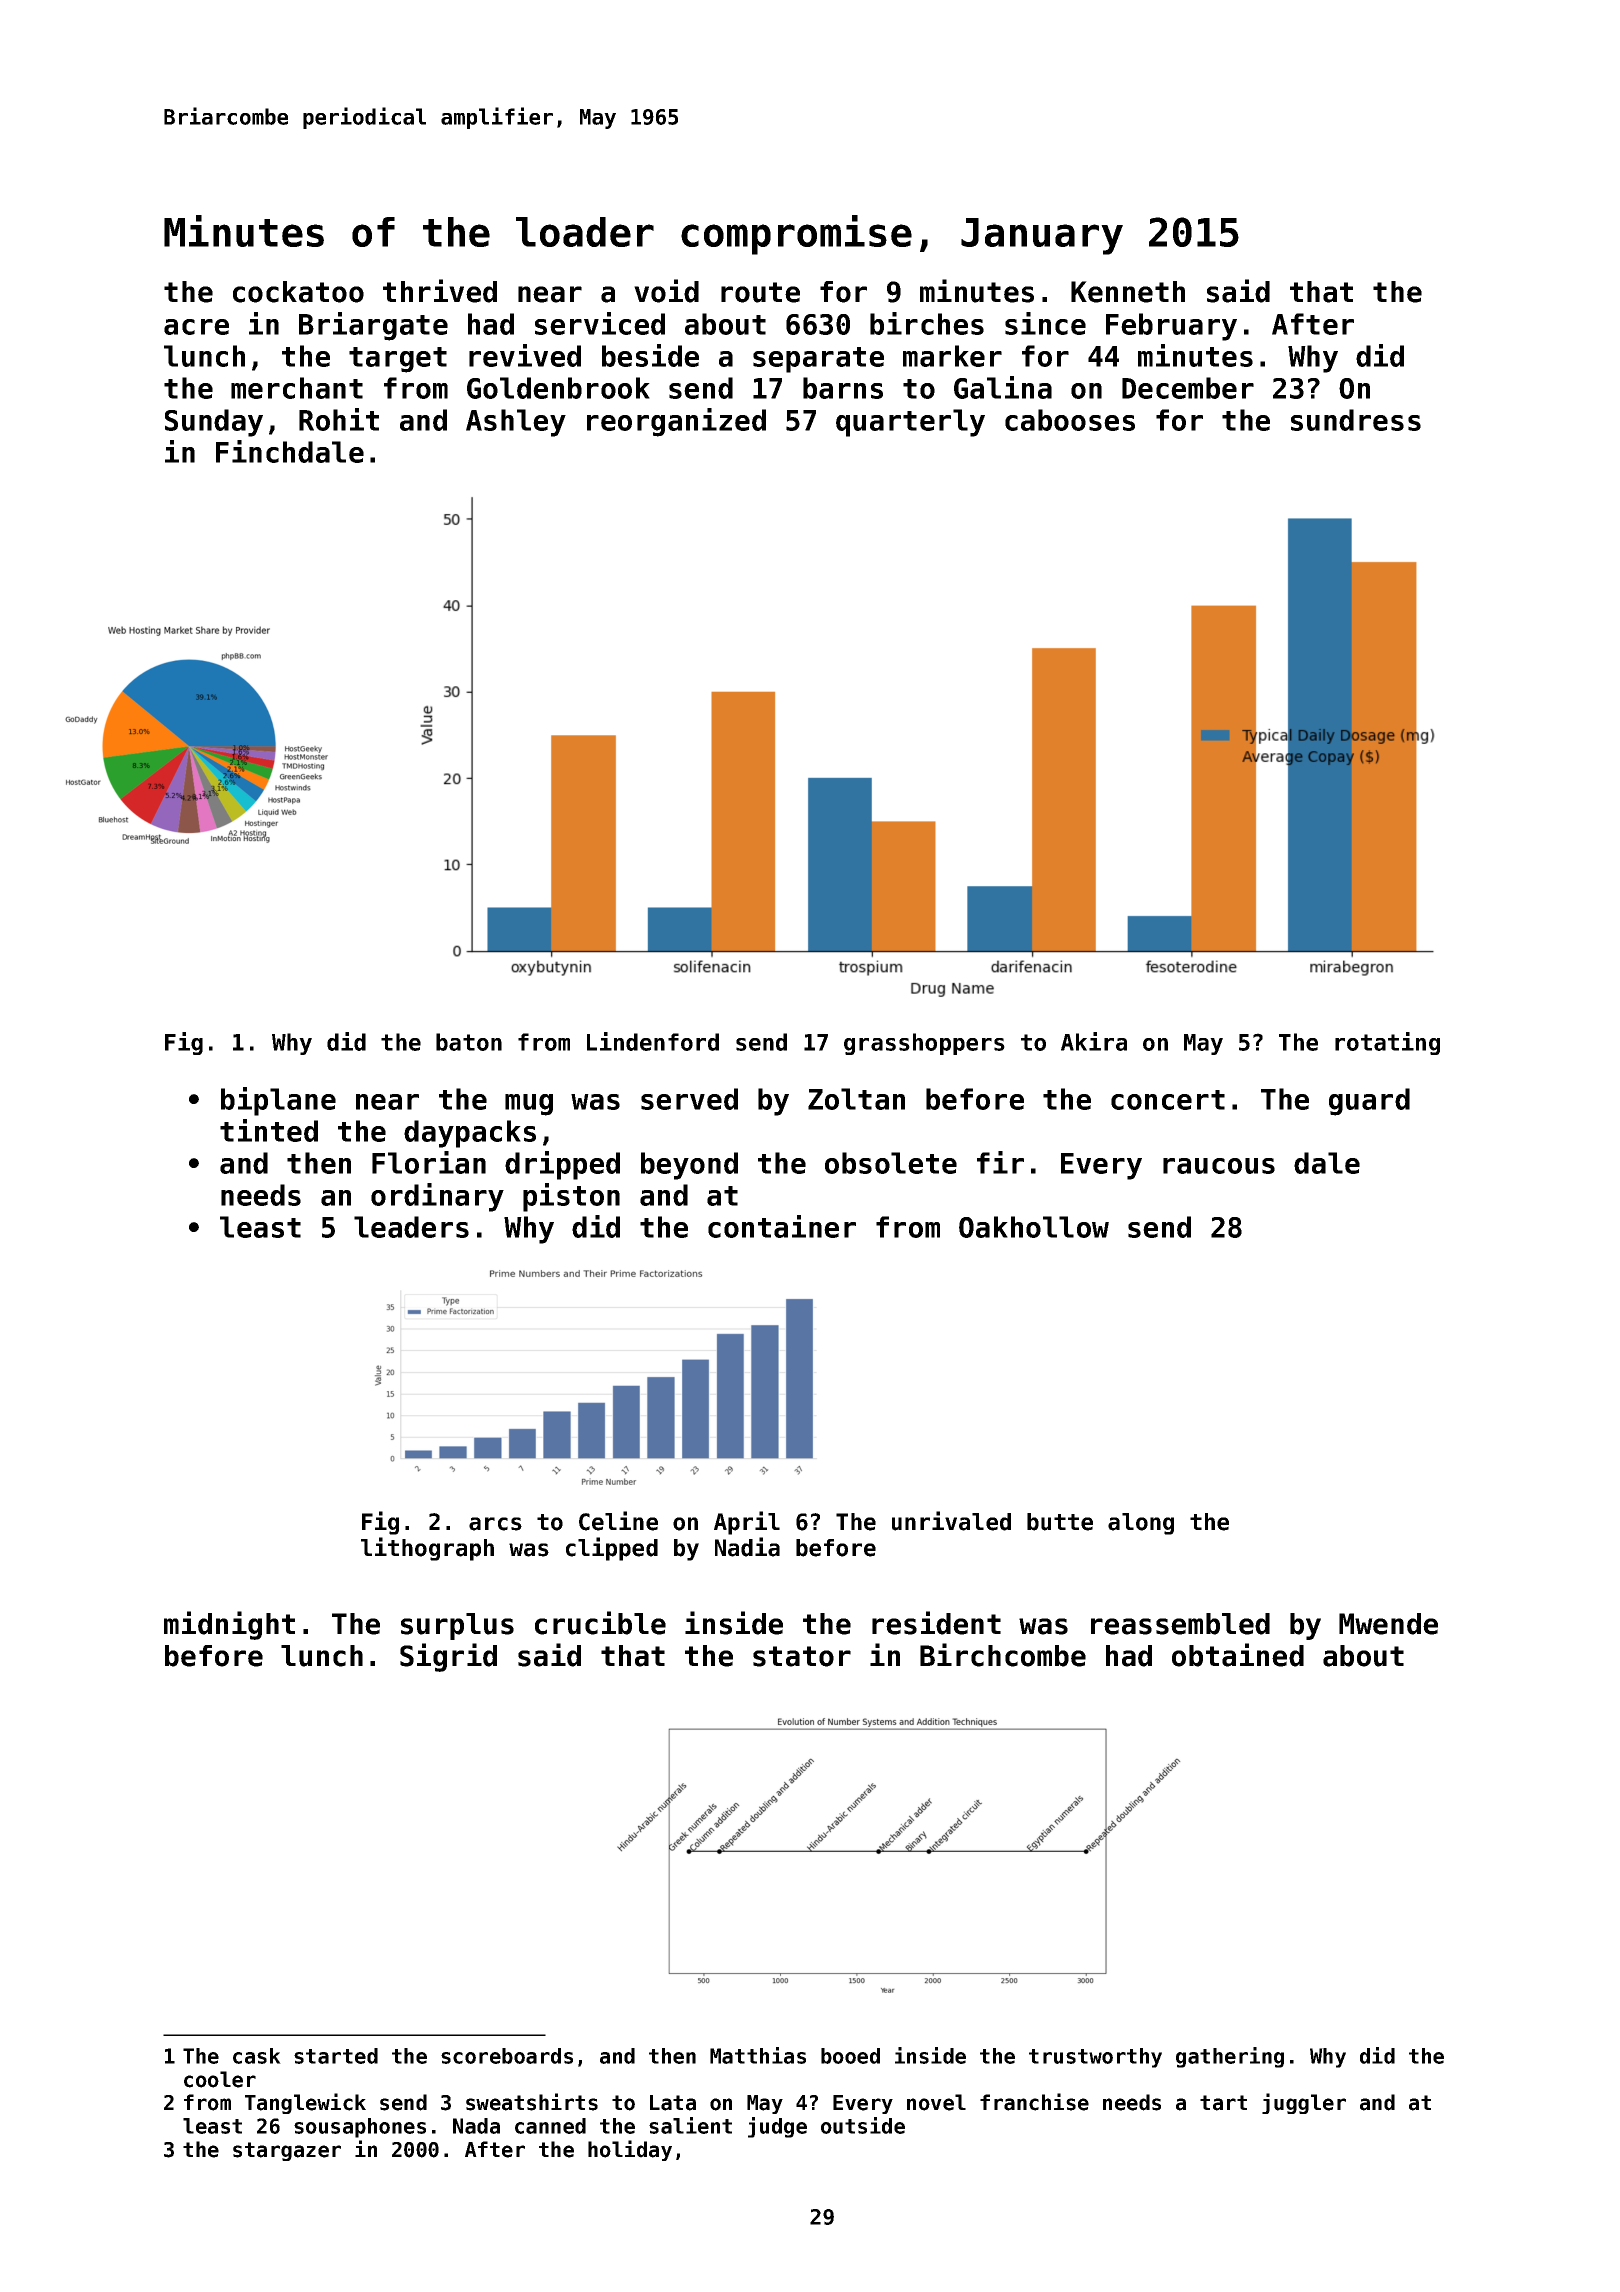  Describe the element at coordinates (1387, 1043) in the screenshot. I see `rotating` at that location.
